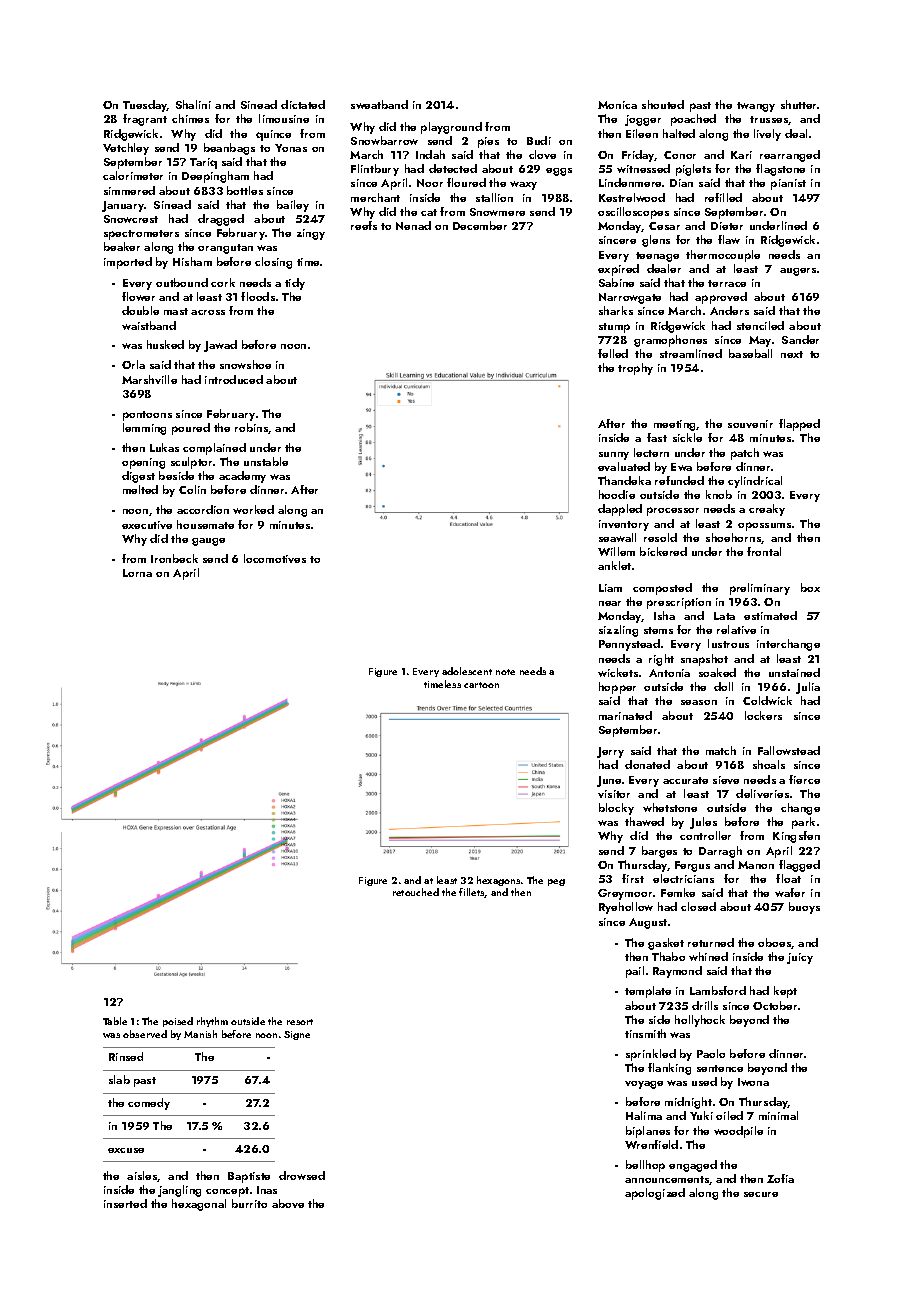  I want to click on pianist, so click(788, 184).
